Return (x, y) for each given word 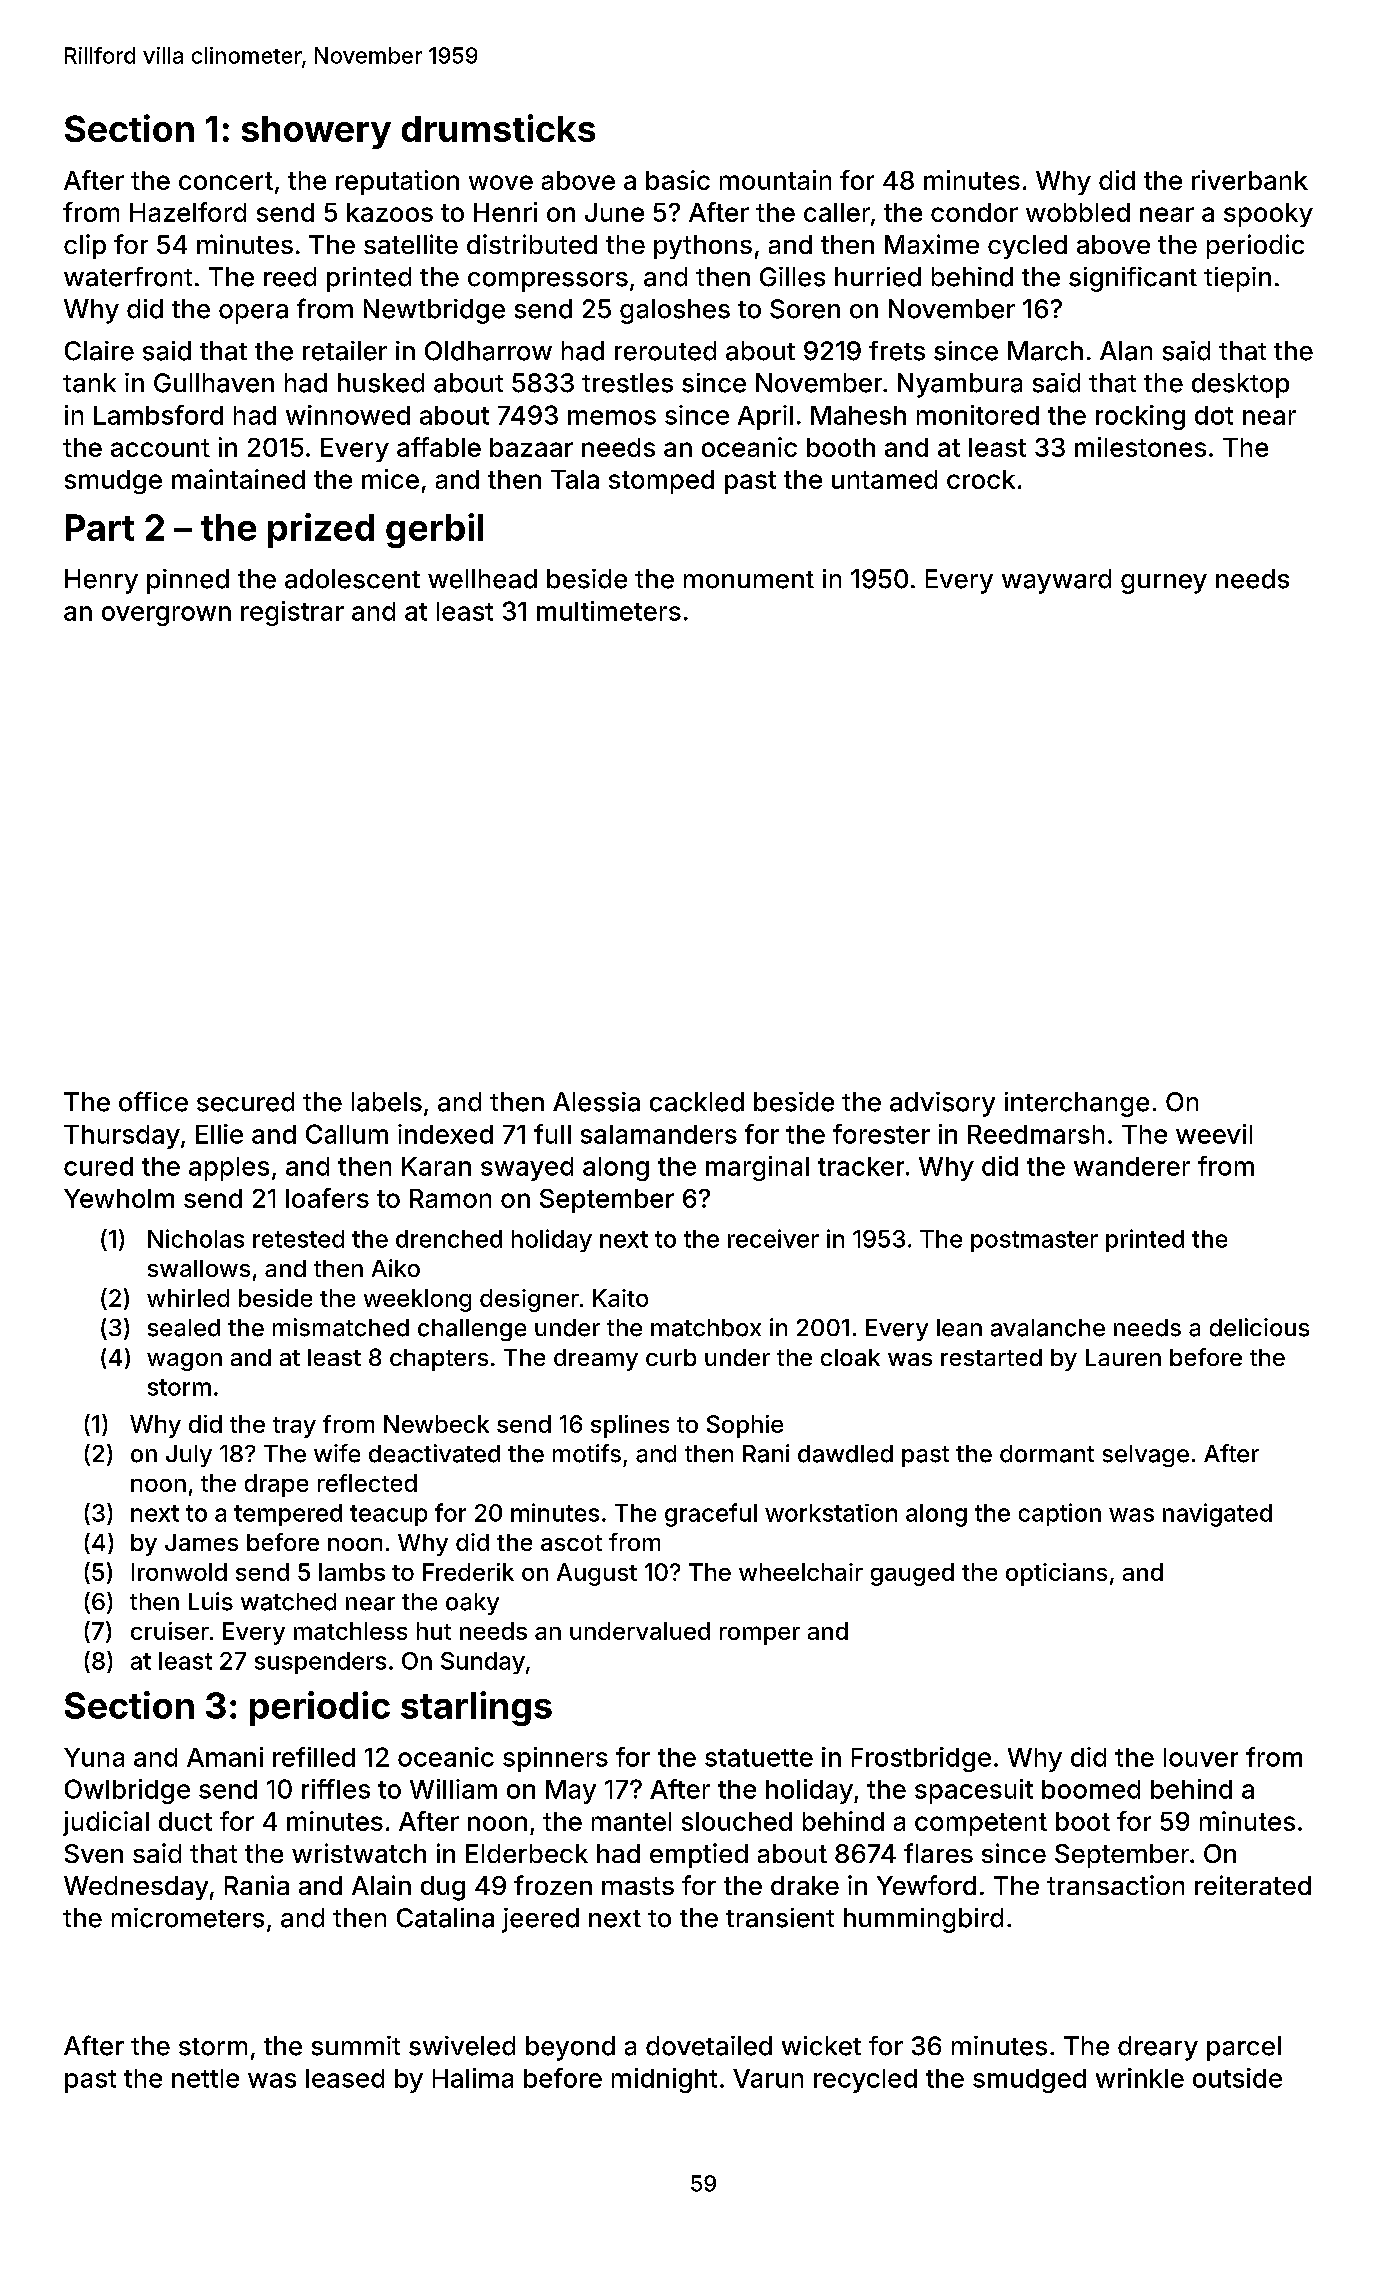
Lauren (1123, 1357)
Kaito (620, 1298)
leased (345, 2078)
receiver (773, 1238)
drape (276, 1485)
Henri (505, 212)
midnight (664, 2080)
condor (974, 212)
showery (316, 132)
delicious (1259, 1327)
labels (387, 1102)
